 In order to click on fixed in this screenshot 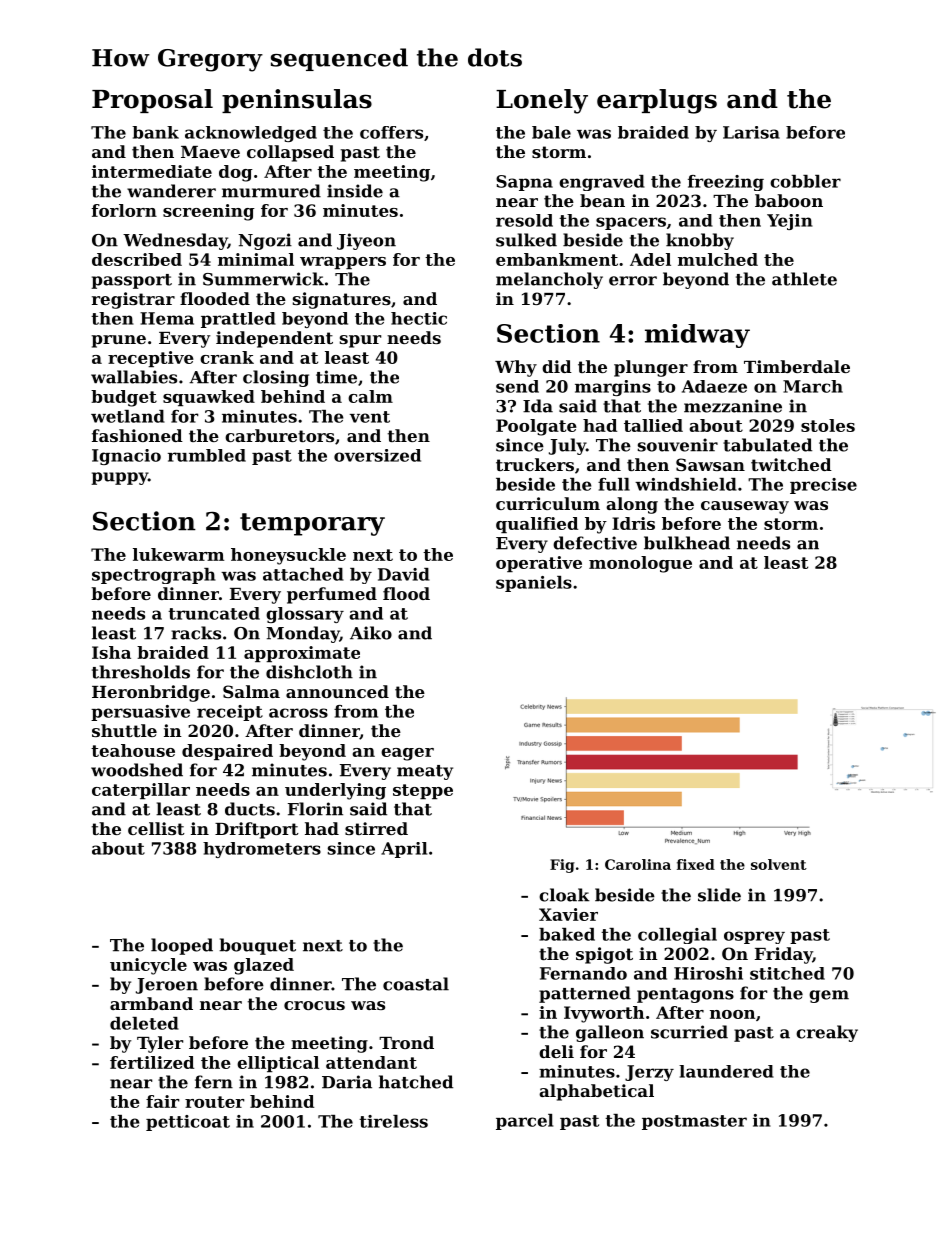, I will do `click(696, 864)`.
